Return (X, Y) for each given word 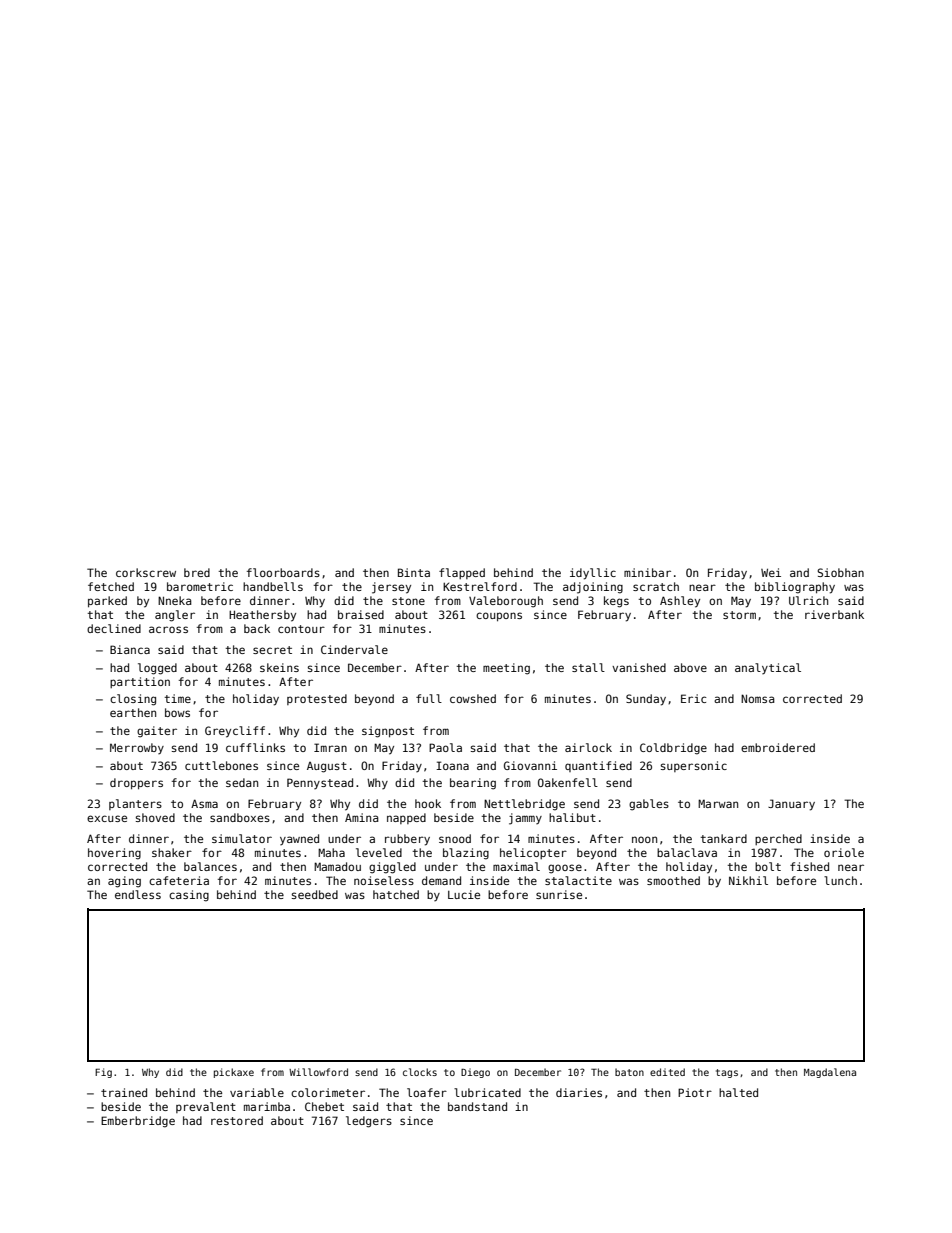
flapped (462, 573)
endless (138, 894)
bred (197, 572)
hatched (396, 894)
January (791, 805)
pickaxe (234, 1073)
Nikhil (748, 880)
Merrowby (137, 748)
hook (428, 803)
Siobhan (840, 572)
